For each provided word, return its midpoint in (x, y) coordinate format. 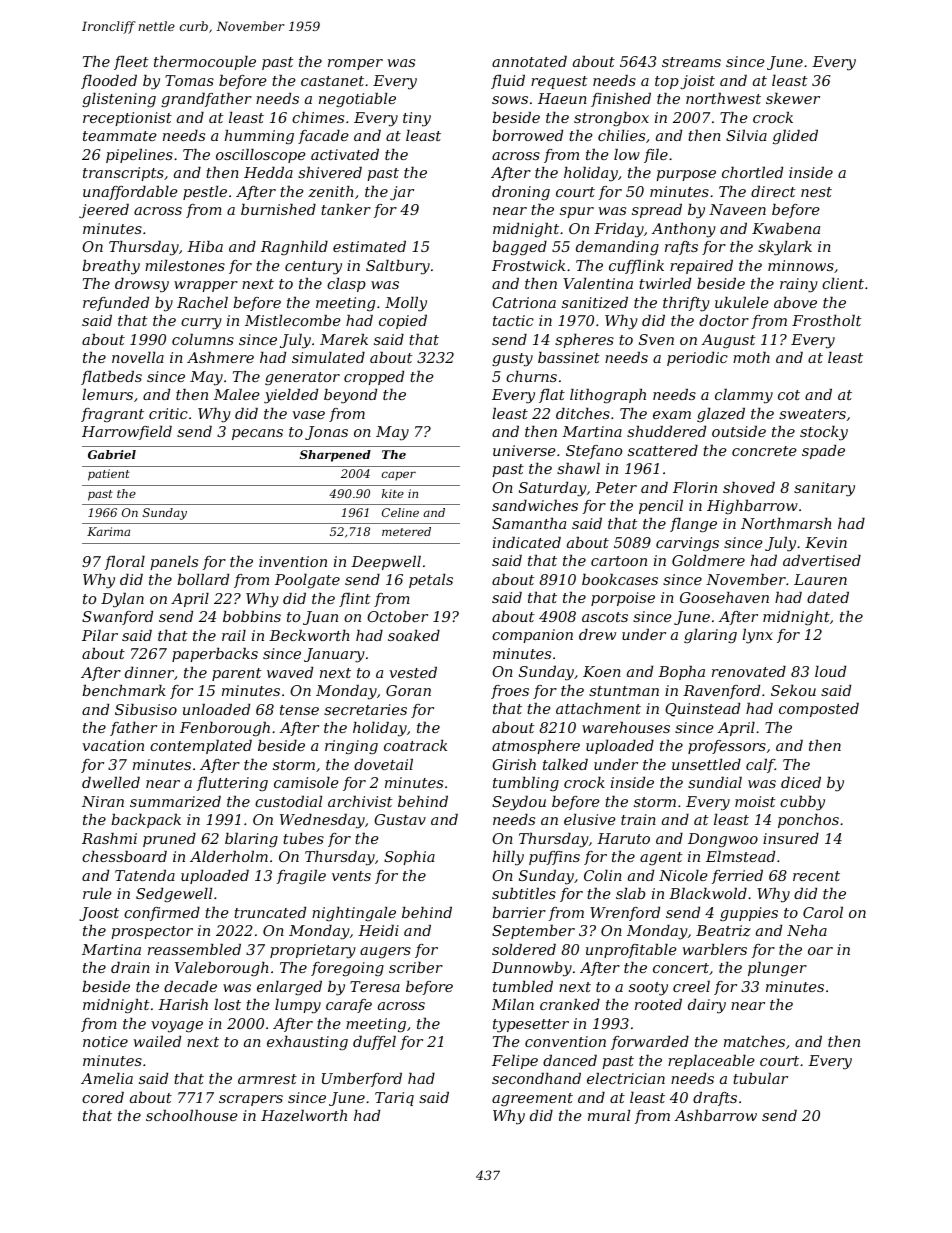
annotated (529, 61)
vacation (113, 745)
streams (691, 62)
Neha (807, 930)
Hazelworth (304, 1116)
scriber (416, 967)
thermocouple (205, 63)
